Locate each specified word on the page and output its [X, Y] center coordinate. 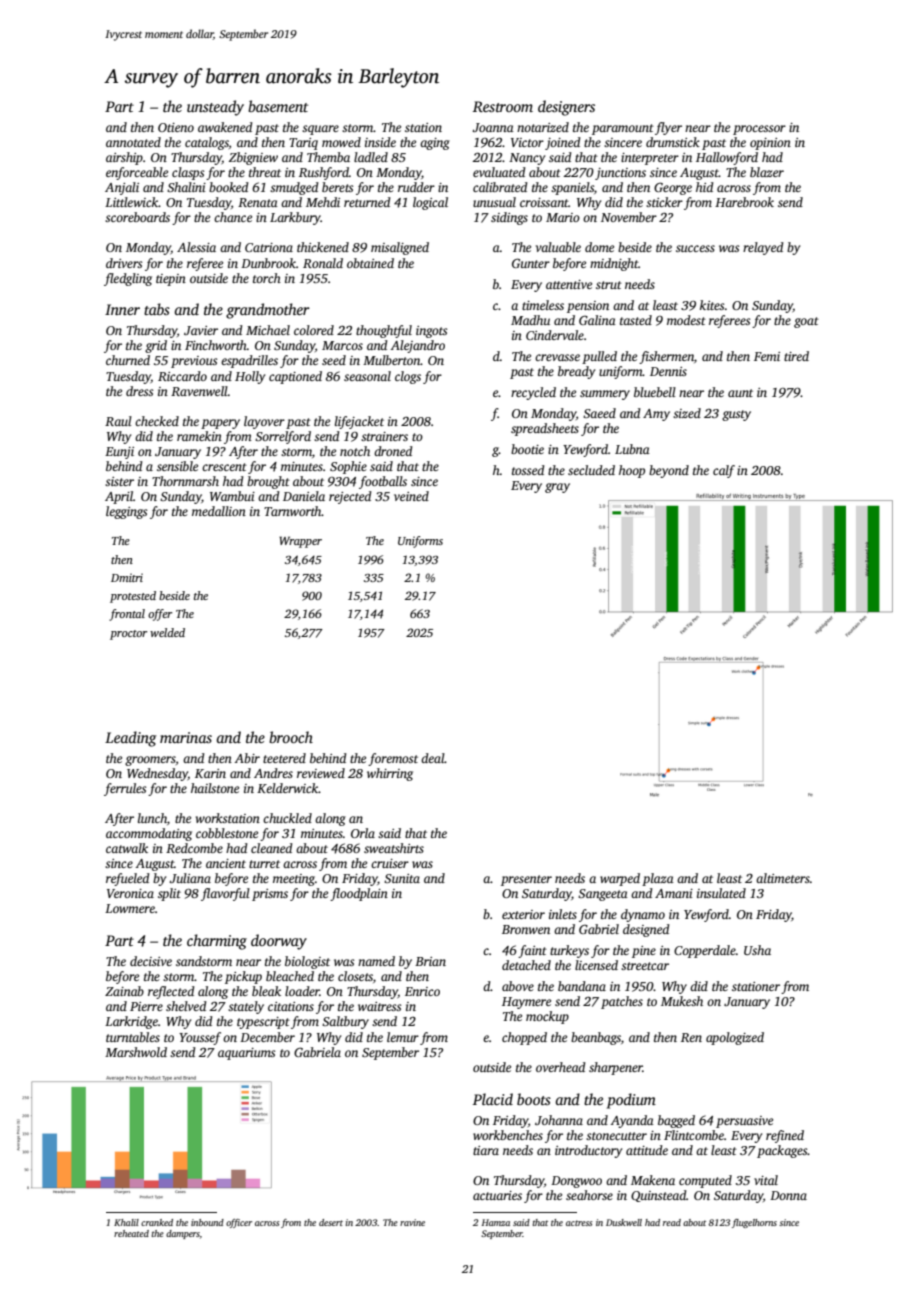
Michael [268, 330]
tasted [636, 320]
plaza [658, 879]
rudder [416, 187]
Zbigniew [253, 158]
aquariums [246, 1054]
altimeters [783, 878]
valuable [558, 247]
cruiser [390, 863]
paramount [623, 129]
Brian [430, 961]
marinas [186, 737]
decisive [151, 961]
